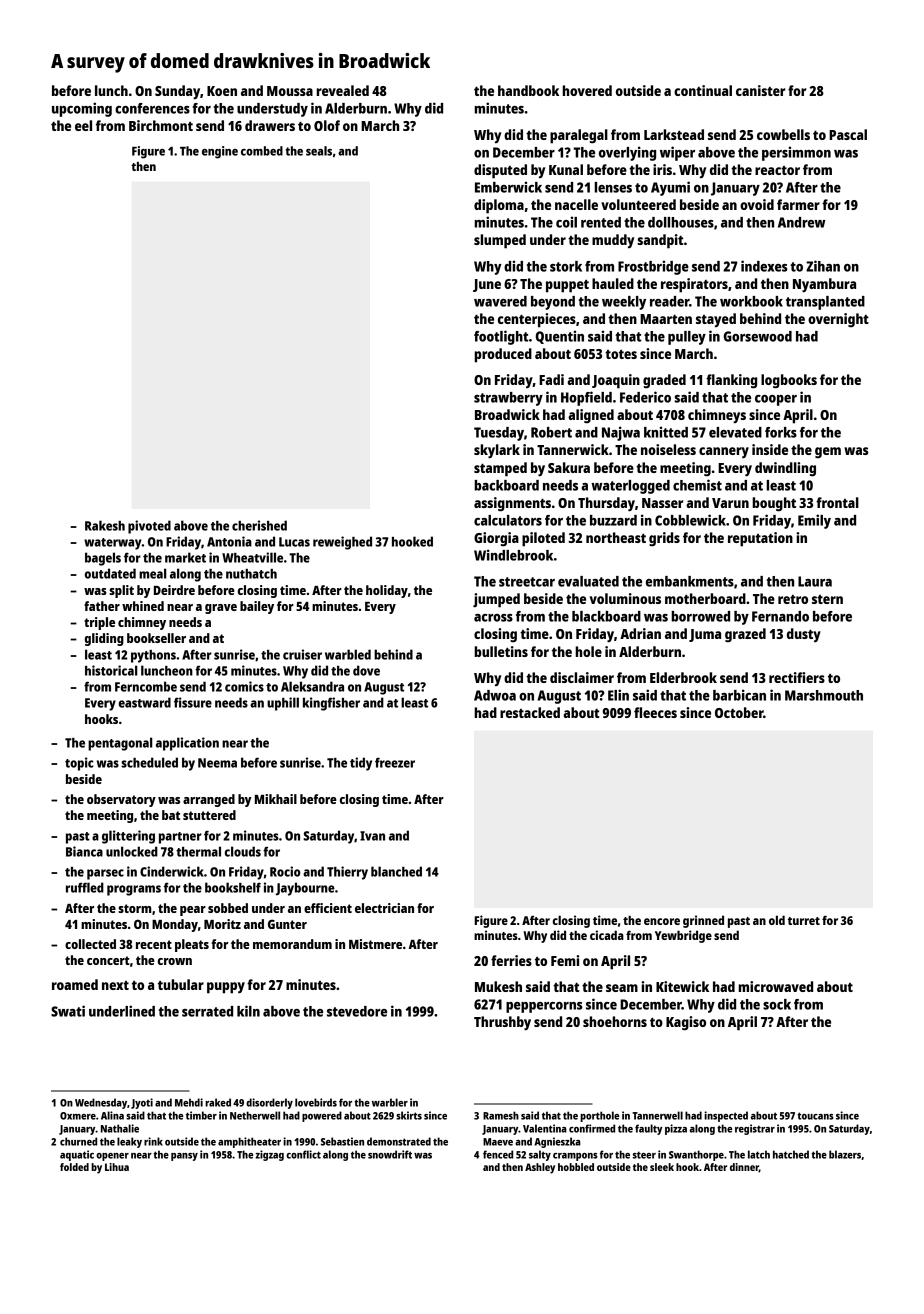 This page has height=1314, width=924. Describe the element at coordinates (343, 90) in the page. I see `revealed` at that location.
